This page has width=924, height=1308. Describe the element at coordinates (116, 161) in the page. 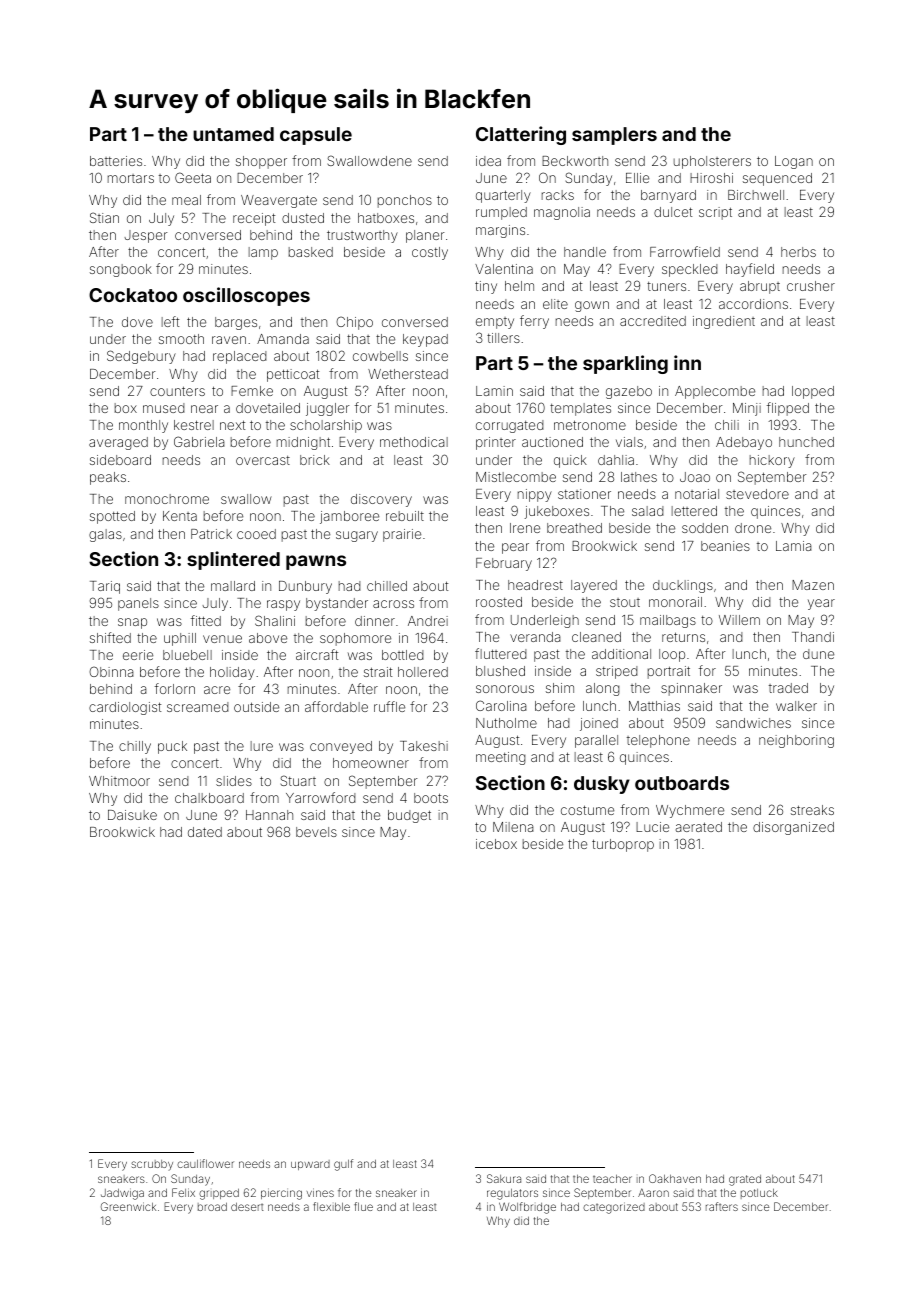

I see `batteries` at that location.
